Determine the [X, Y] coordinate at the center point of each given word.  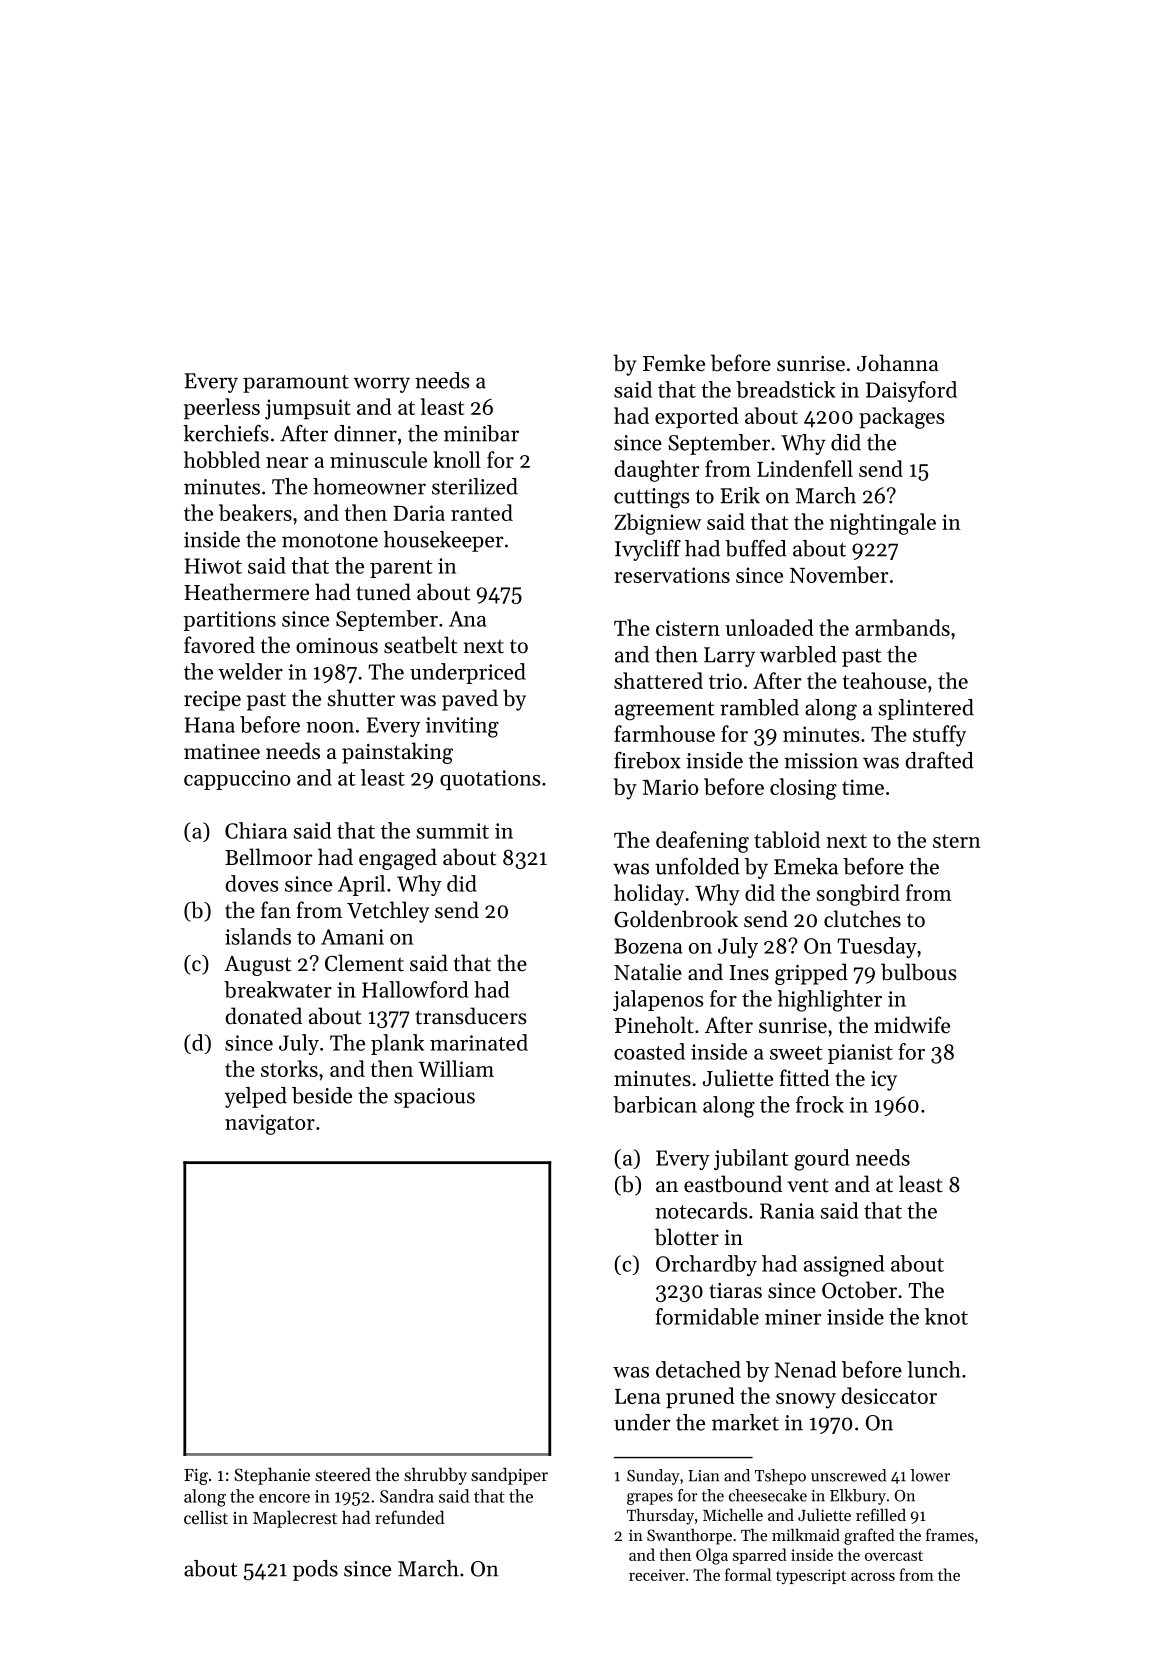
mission [821, 761]
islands [258, 936]
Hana [210, 725]
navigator [270, 1124]
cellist [206, 1517]
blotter [687, 1237]
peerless [222, 408]
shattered [658, 680]
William [456, 1068]
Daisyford [911, 391]
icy [884, 1081]
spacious [434, 1098]
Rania [787, 1211]
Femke [674, 363]
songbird [858, 895]
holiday [649, 895]
